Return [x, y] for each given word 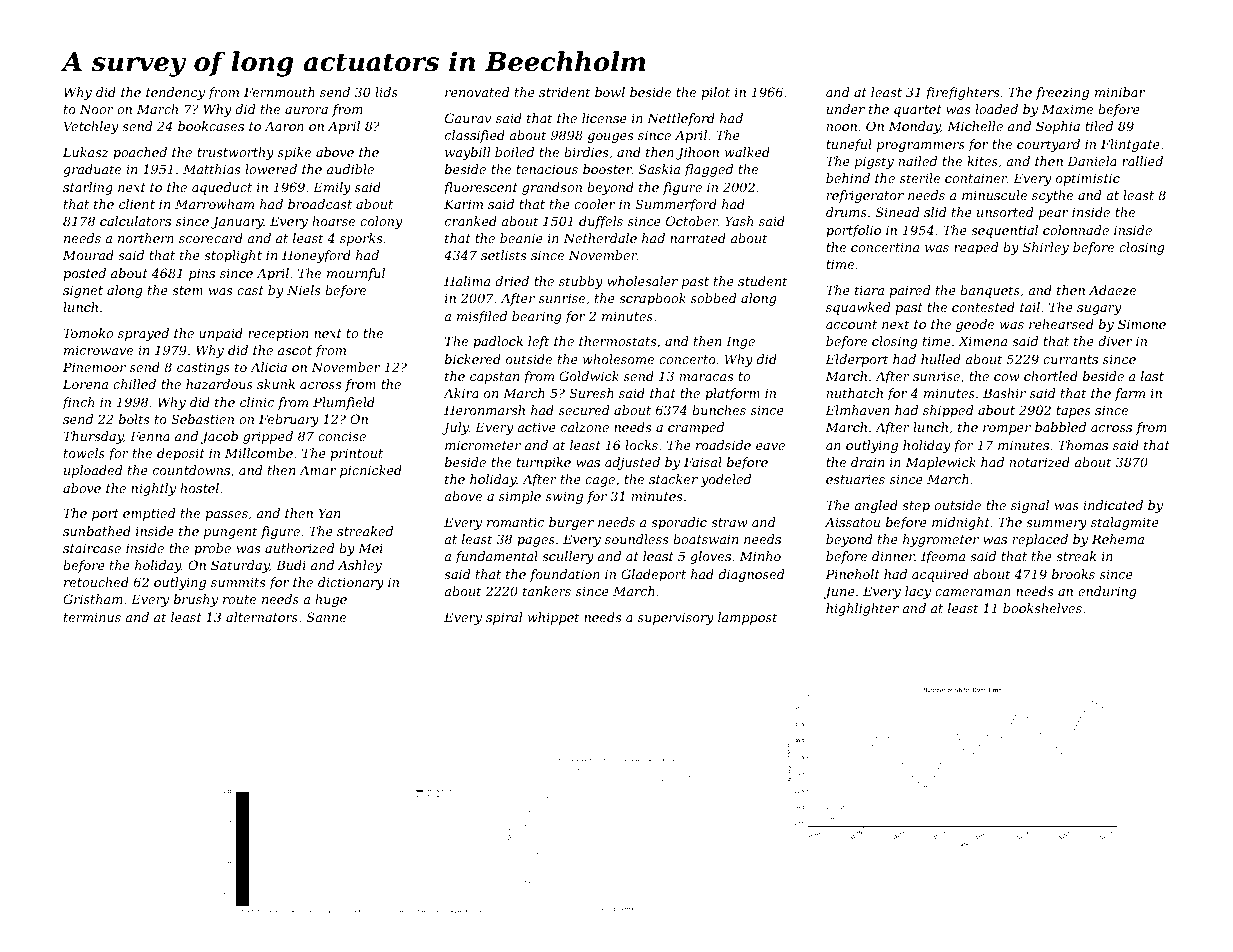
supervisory [676, 618]
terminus [92, 617]
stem [187, 290]
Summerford [676, 205]
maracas [706, 377]
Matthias [211, 169]
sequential [1004, 231]
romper [1007, 430]
